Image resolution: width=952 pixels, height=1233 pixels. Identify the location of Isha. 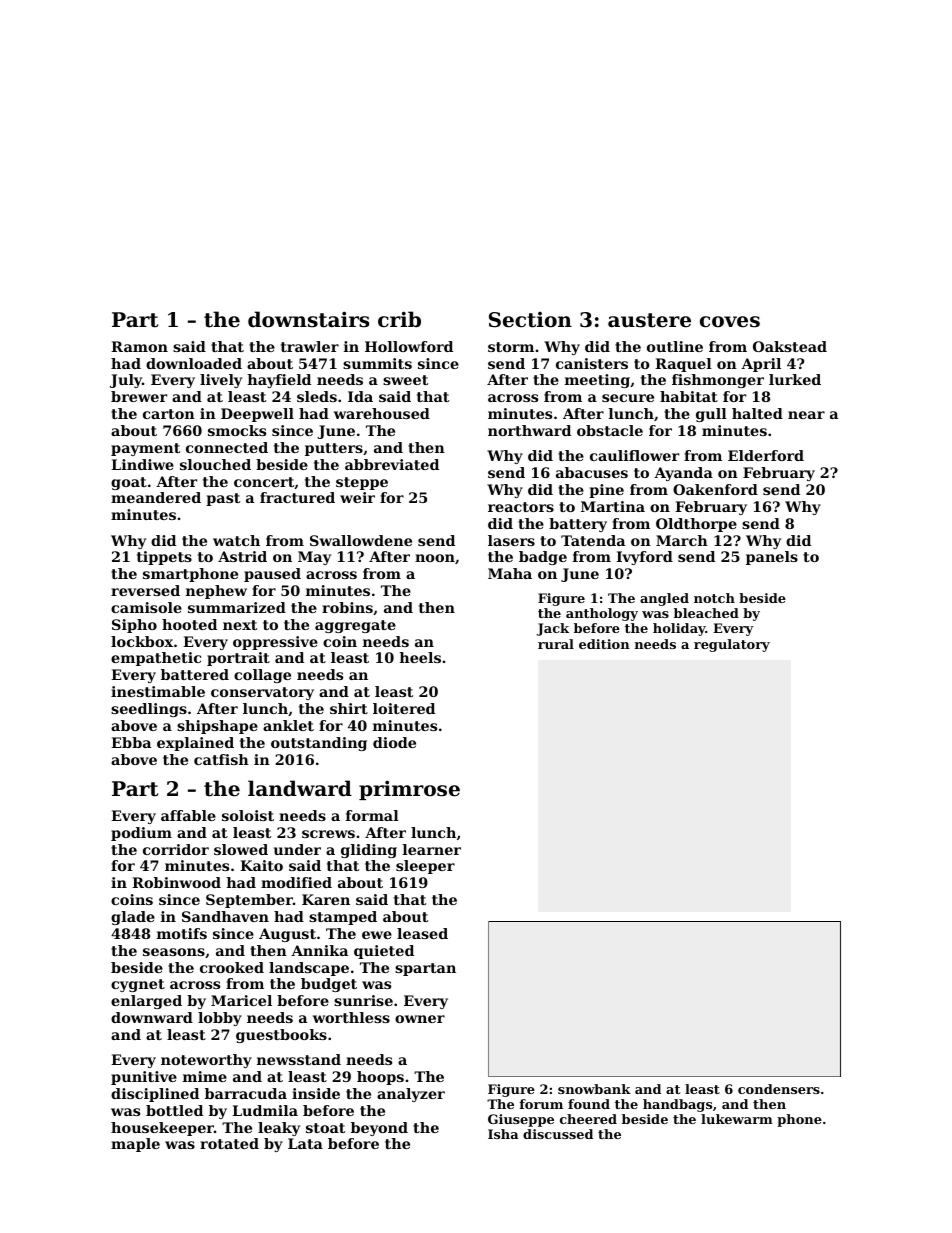
(503, 1134).
